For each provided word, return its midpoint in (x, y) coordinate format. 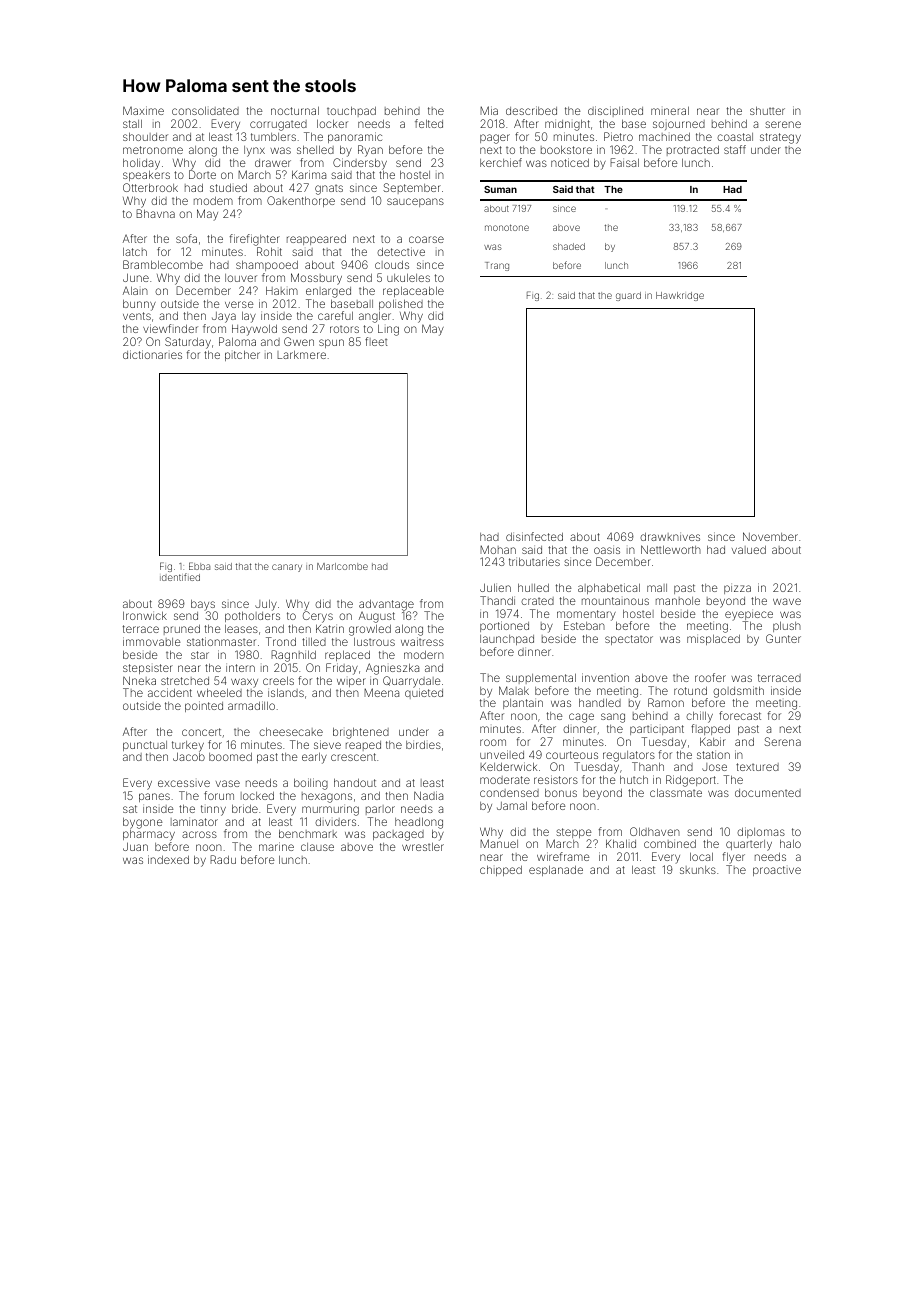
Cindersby (360, 164)
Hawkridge (680, 296)
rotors (344, 329)
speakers (146, 175)
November (770, 536)
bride (245, 808)
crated (537, 601)
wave (787, 601)
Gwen (299, 341)
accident (170, 692)
